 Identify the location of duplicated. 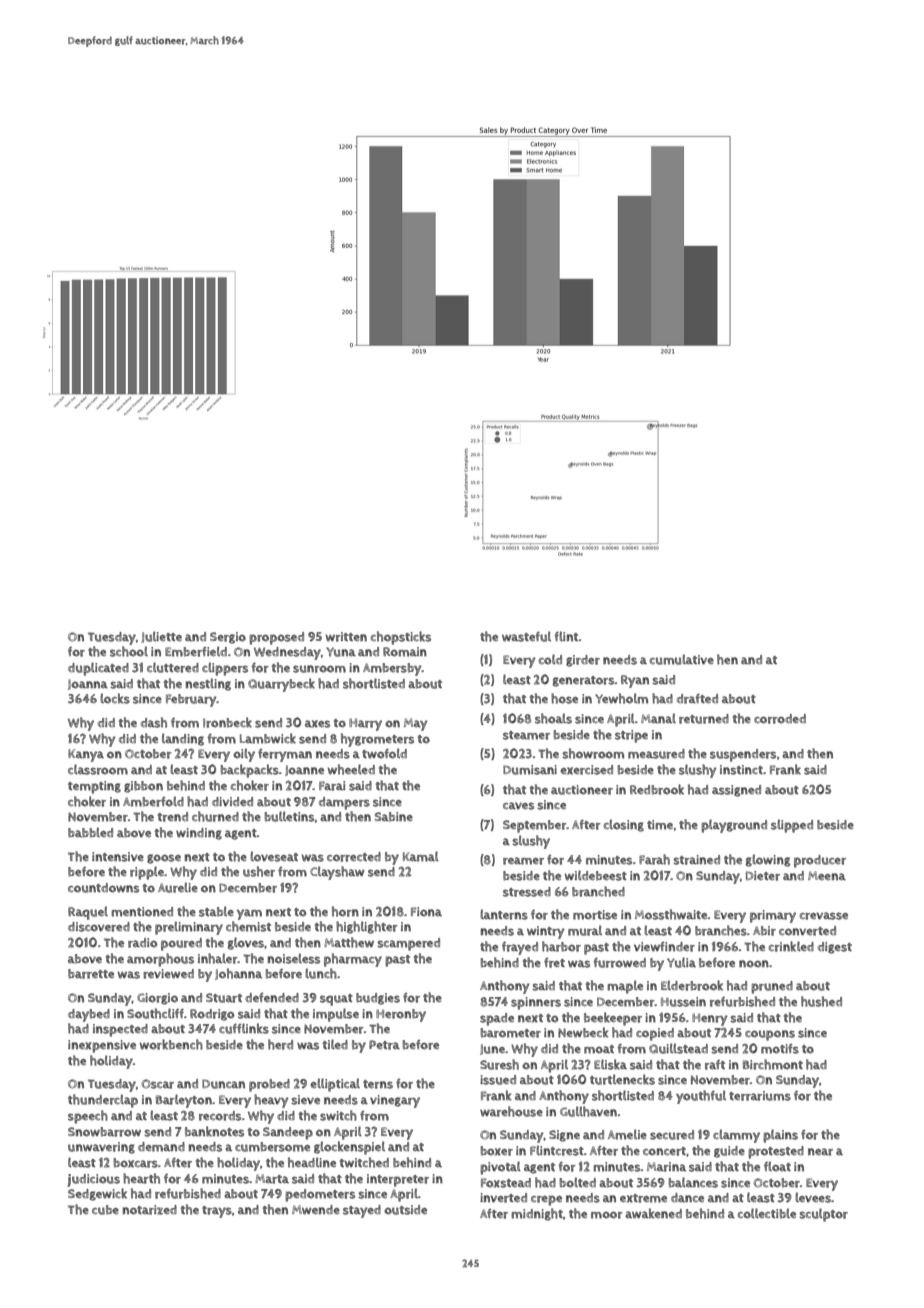
(98, 669).
